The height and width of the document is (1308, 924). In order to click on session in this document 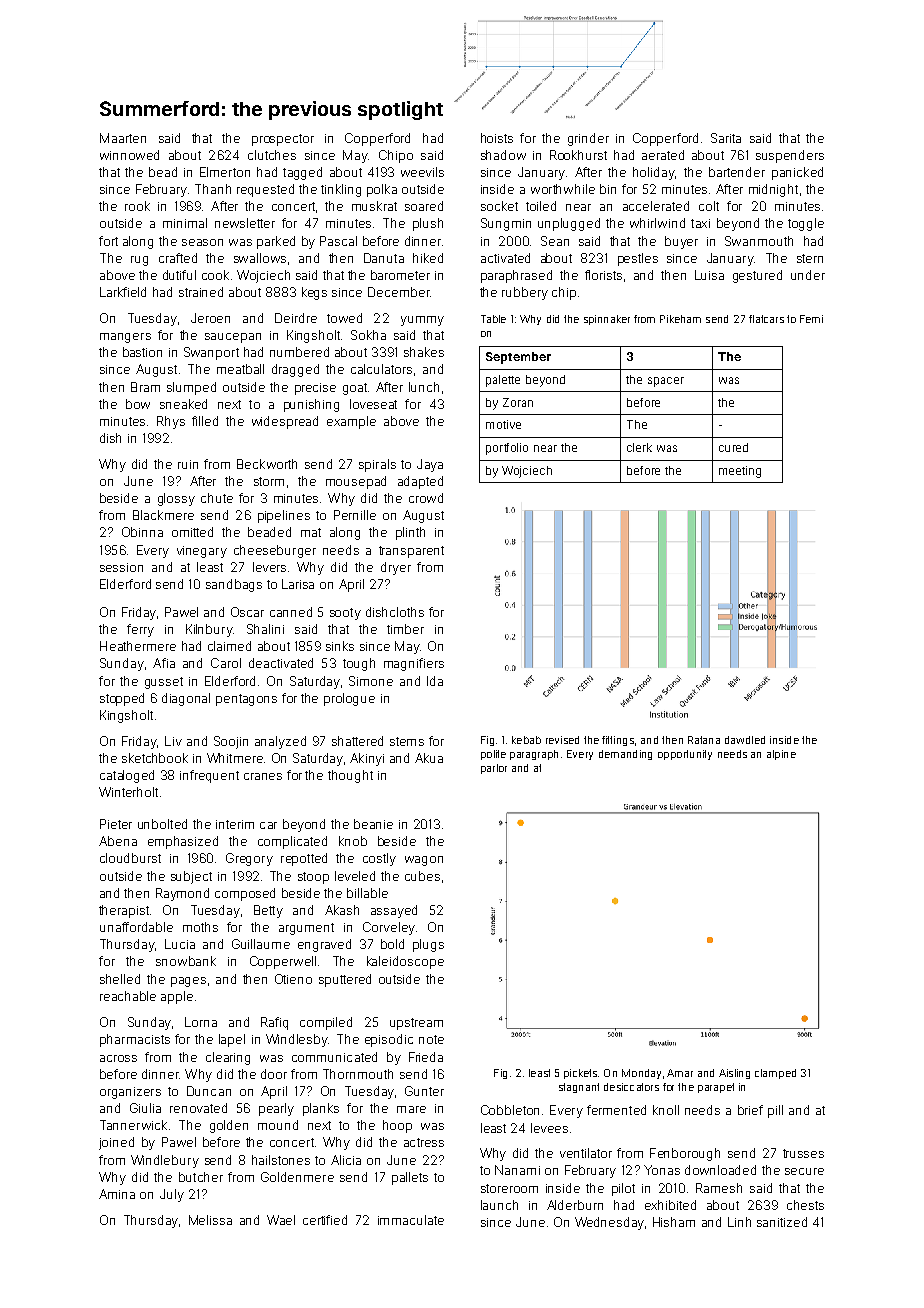, I will do `click(121, 567)`.
